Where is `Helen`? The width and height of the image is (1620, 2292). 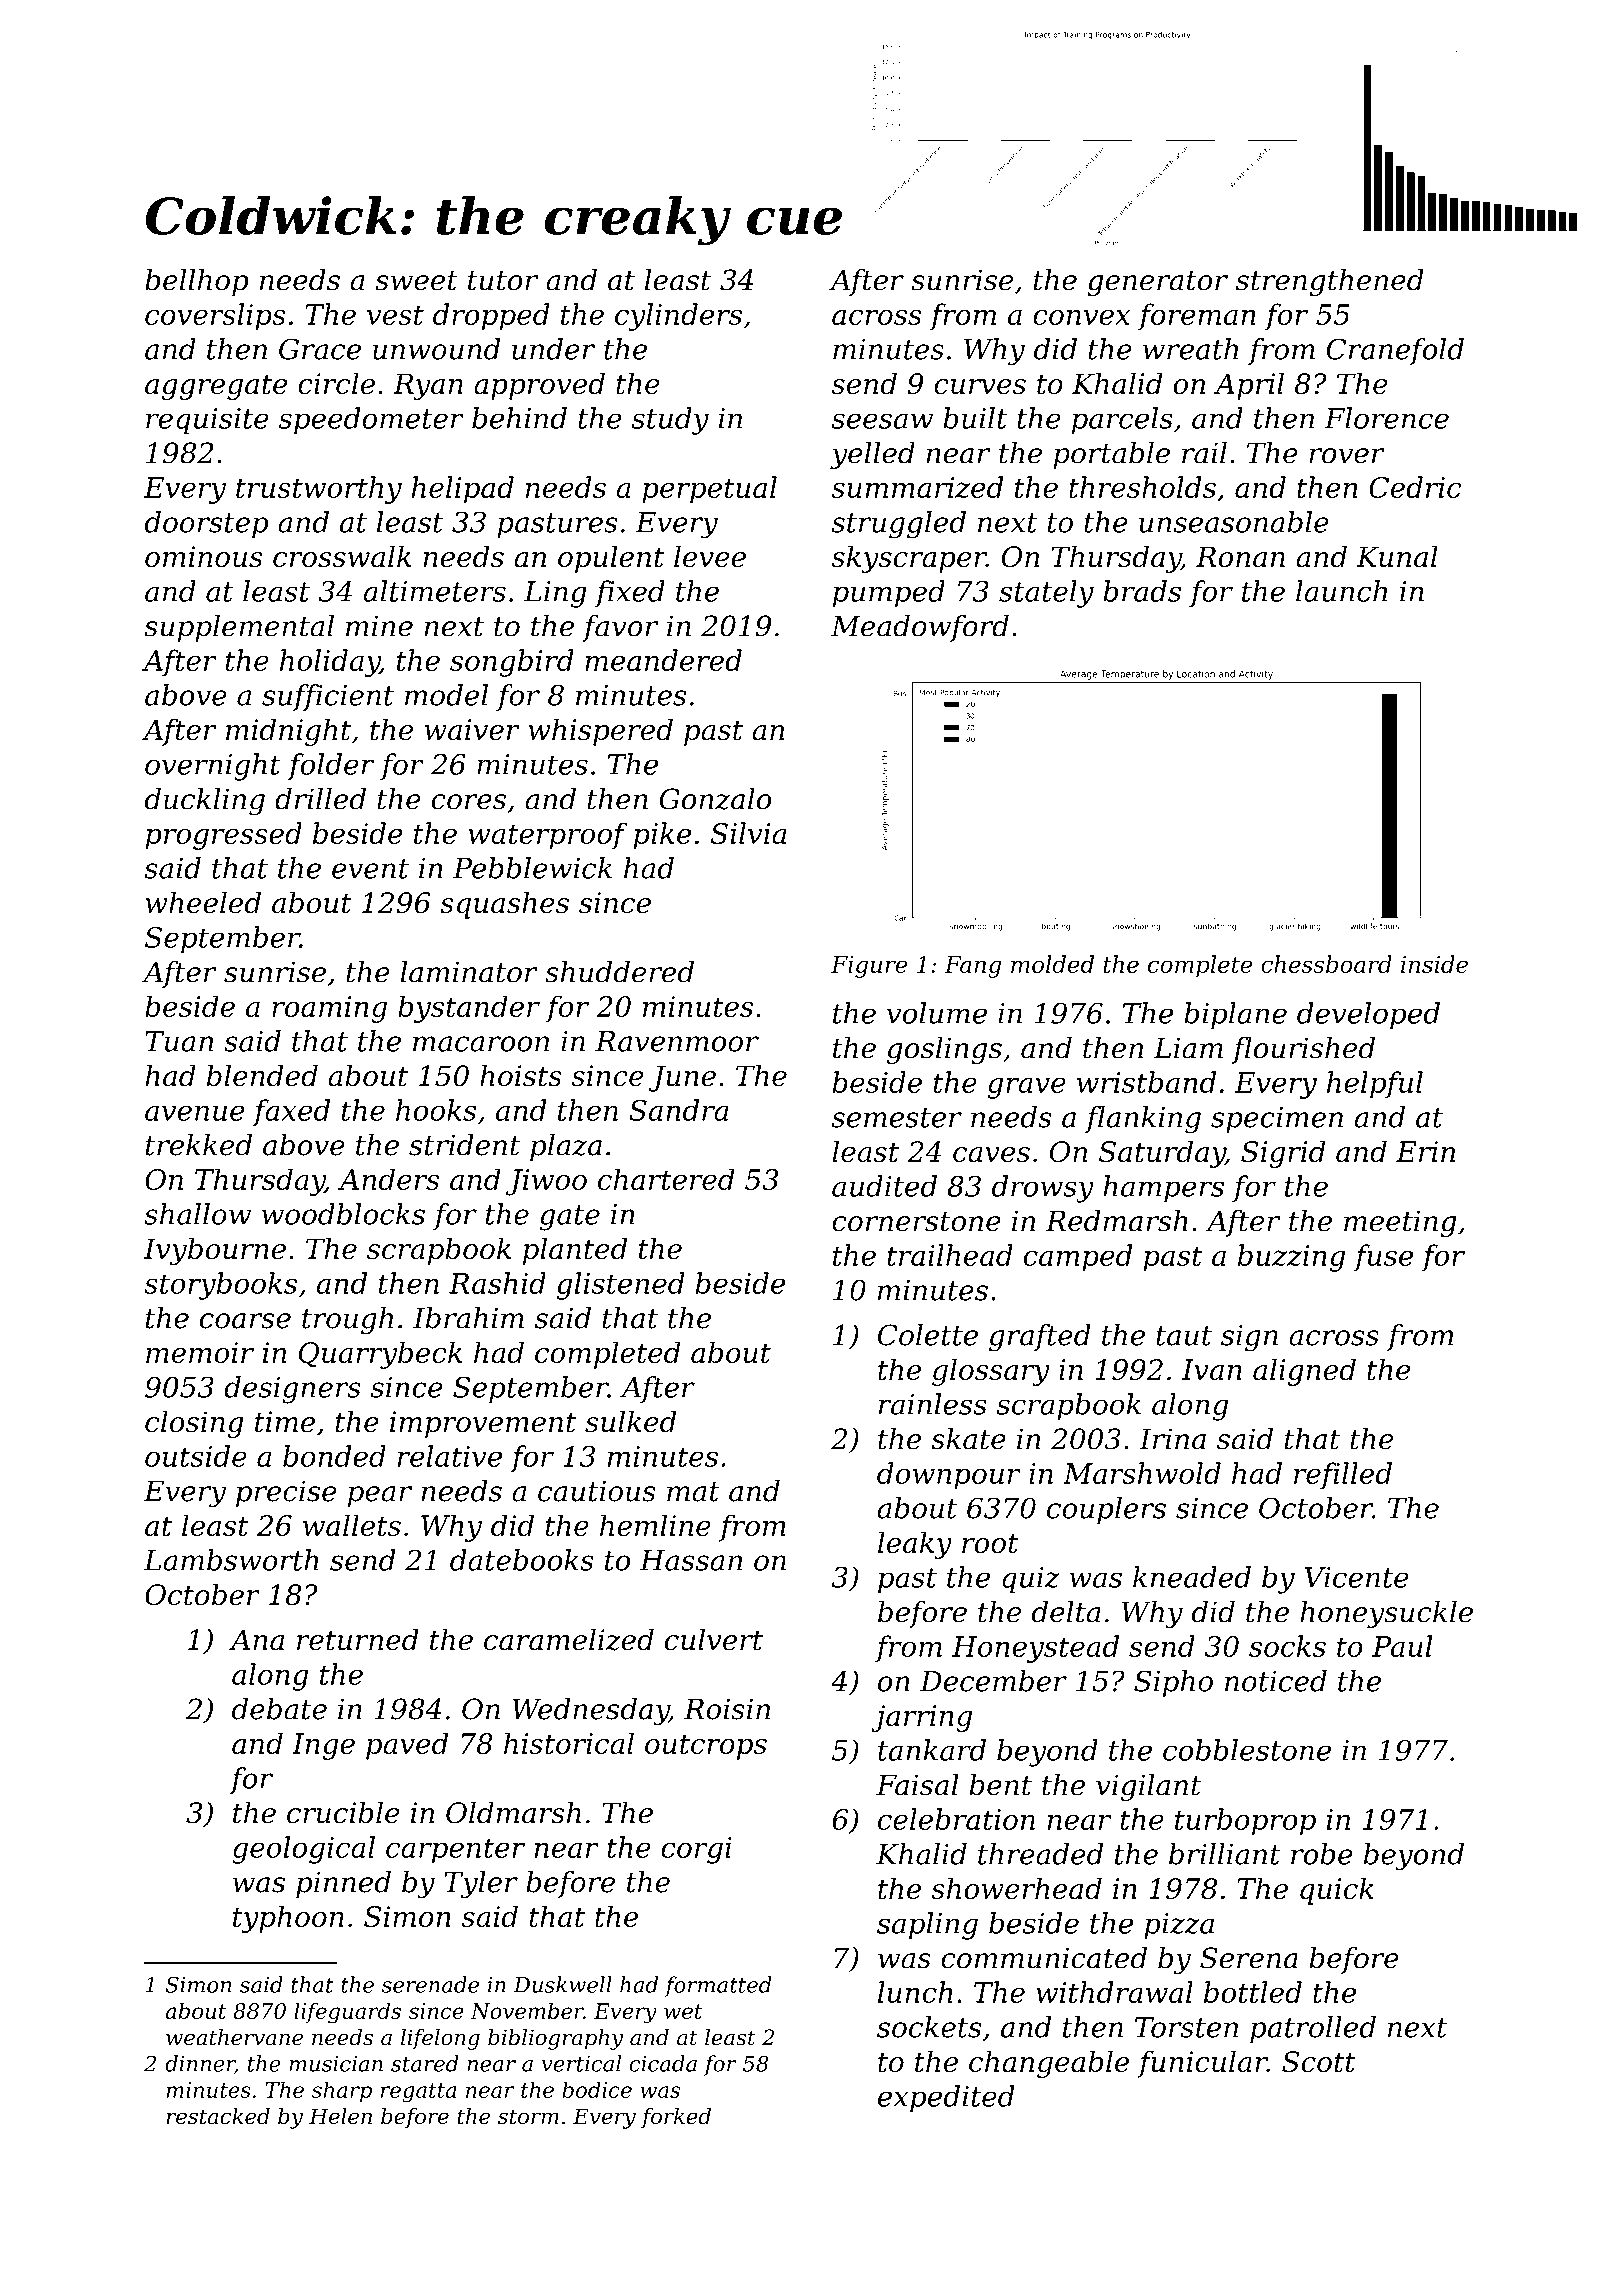 Helen is located at coordinates (340, 2116).
